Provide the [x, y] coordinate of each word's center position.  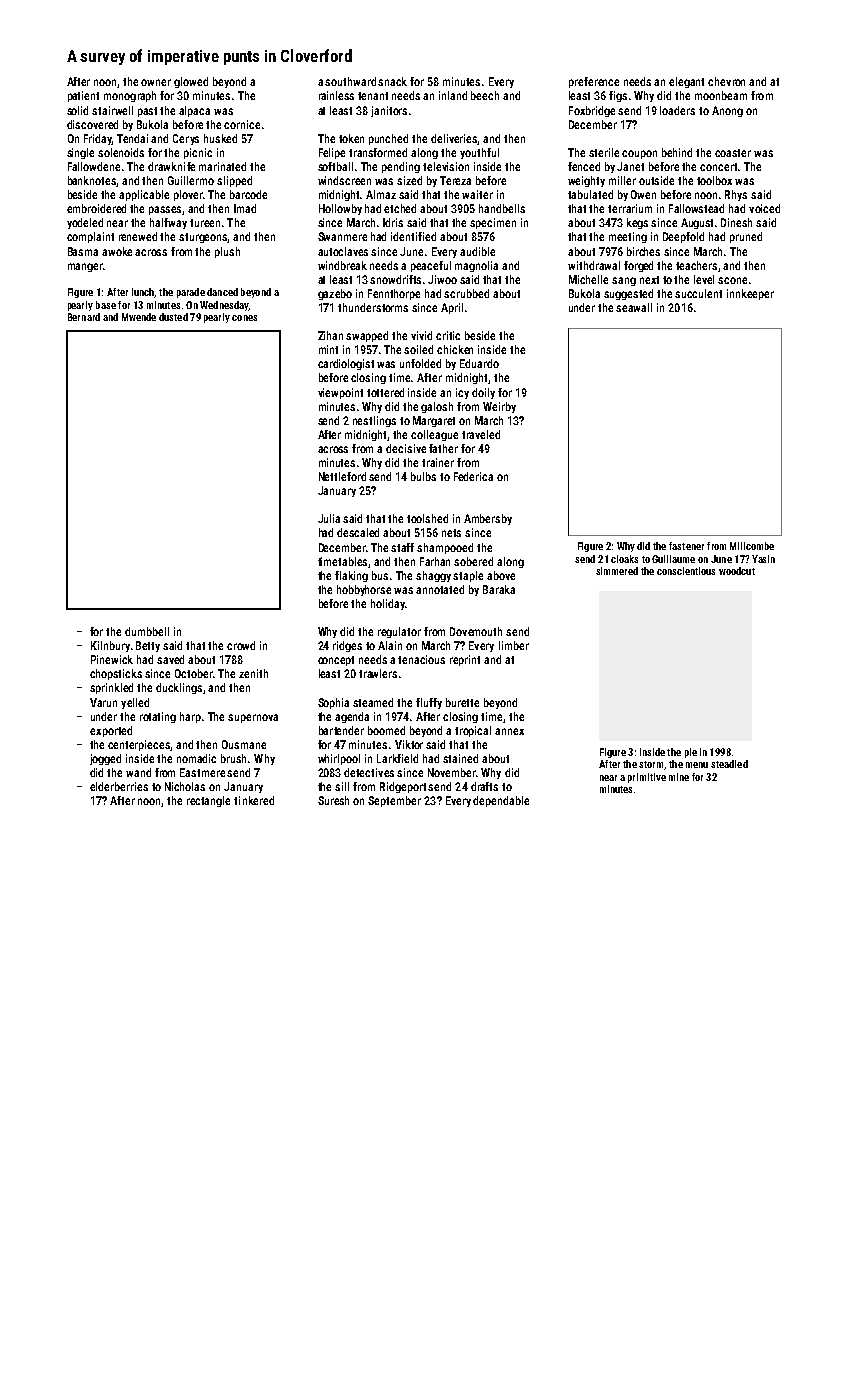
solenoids [121, 152]
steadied [729, 764]
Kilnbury [110, 646]
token [351, 138]
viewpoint [340, 393]
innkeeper [750, 294]
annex [509, 731]
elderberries [119, 786]
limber [514, 645]
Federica [473, 476]
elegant [686, 82]
